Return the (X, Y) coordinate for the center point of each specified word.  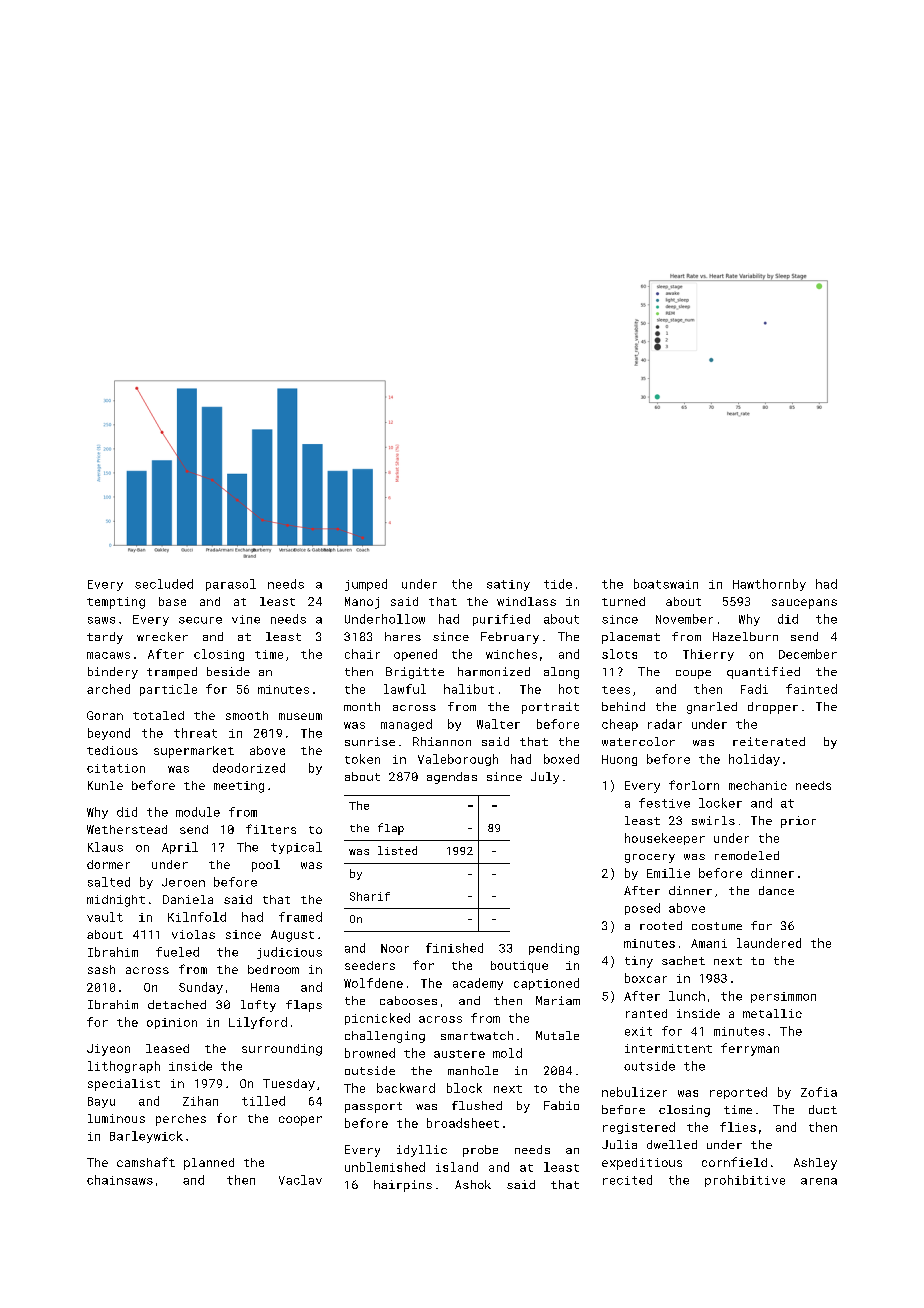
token (362, 759)
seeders (370, 965)
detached (177, 1004)
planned (209, 1164)
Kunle (105, 785)
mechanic (758, 785)
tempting (116, 603)
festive (664, 803)
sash (101, 969)
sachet (683, 960)
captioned (546, 984)
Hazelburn (745, 636)
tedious (112, 750)
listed (397, 850)
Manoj (362, 603)
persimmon (783, 997)
